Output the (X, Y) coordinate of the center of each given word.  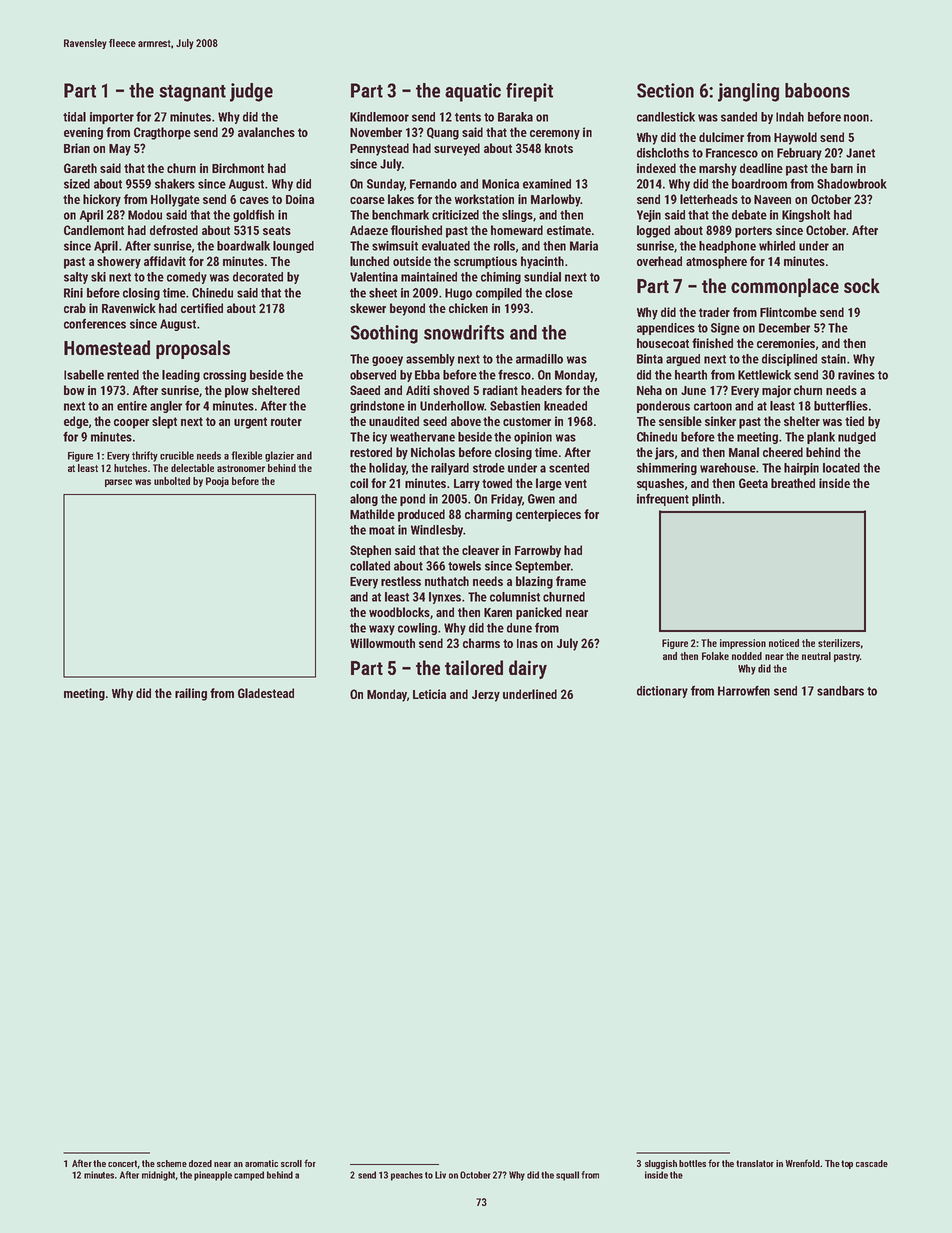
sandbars (840, 691)
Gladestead (266, 693)
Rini (73, 293)
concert (122, 1163)
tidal (74, 117)
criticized (455, 215)
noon (856, 118)
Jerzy (486, 696)
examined (547, 184)
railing (191, 694)
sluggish (661, 1164)
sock (862, 285)
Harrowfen (744, 690)
